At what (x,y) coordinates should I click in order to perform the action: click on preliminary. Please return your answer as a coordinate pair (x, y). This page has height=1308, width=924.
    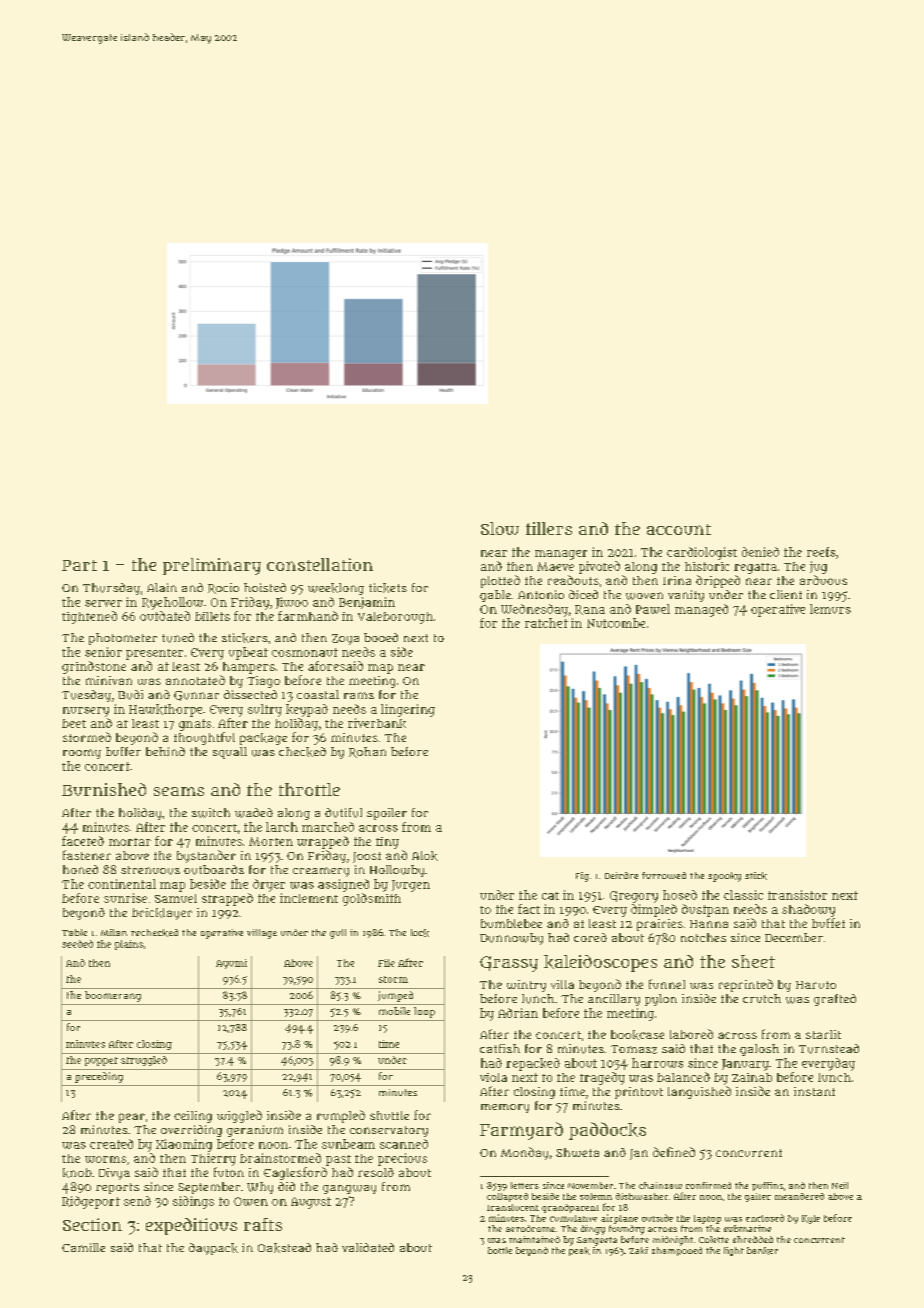
    Looking at the image, I should click on (212, 566).
